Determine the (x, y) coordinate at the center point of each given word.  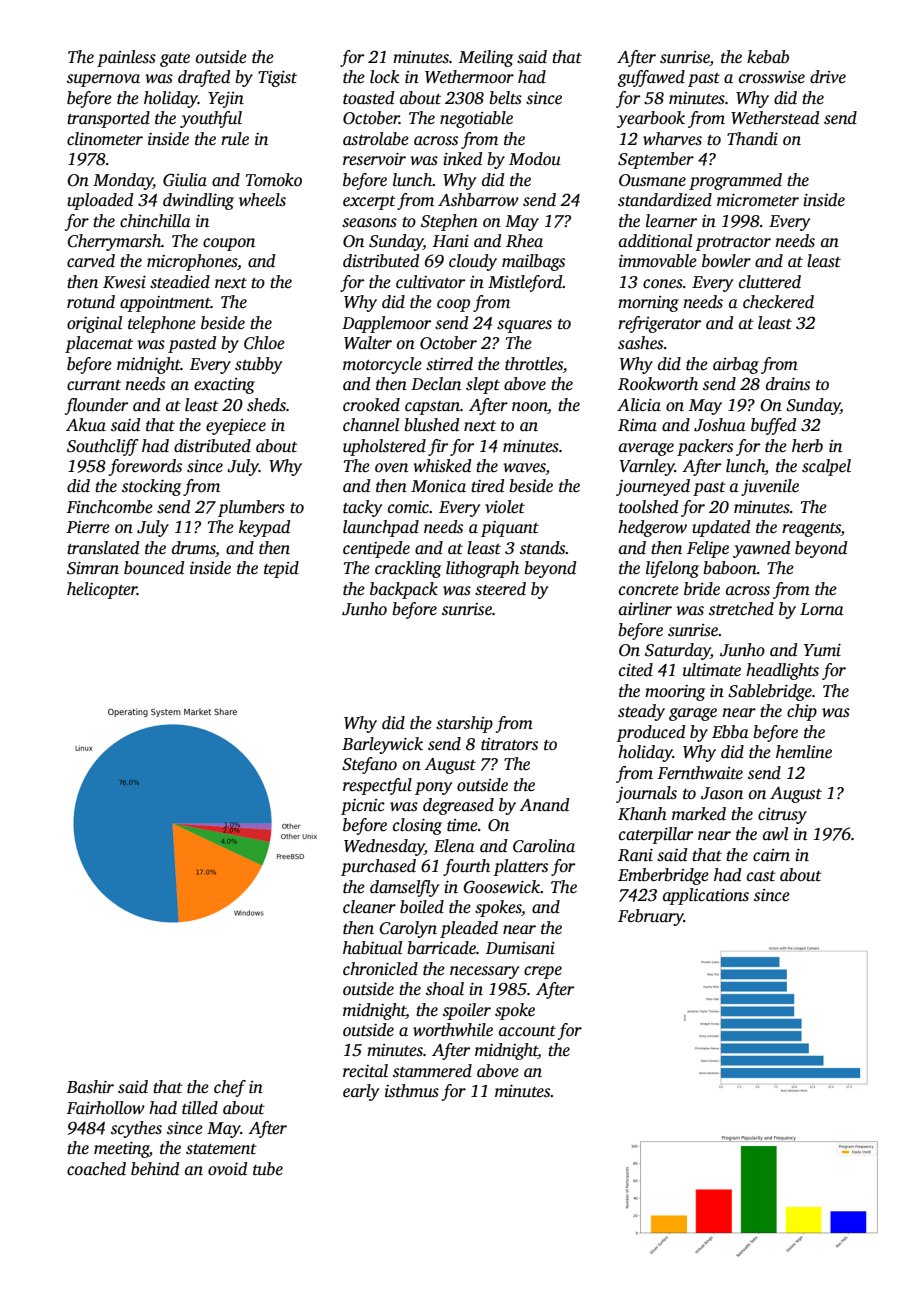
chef (230, 1088)
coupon (229, 244)
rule (235, 139)
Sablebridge (770, 692)
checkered (778, 302)
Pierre (88, 527)
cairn (771, 855)
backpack (404, 590)
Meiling (486, 58)
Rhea (524, 241)
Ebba (730, 732)
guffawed (651, 78)
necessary (484, 972)
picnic (363, 807)
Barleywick (382, 745)
